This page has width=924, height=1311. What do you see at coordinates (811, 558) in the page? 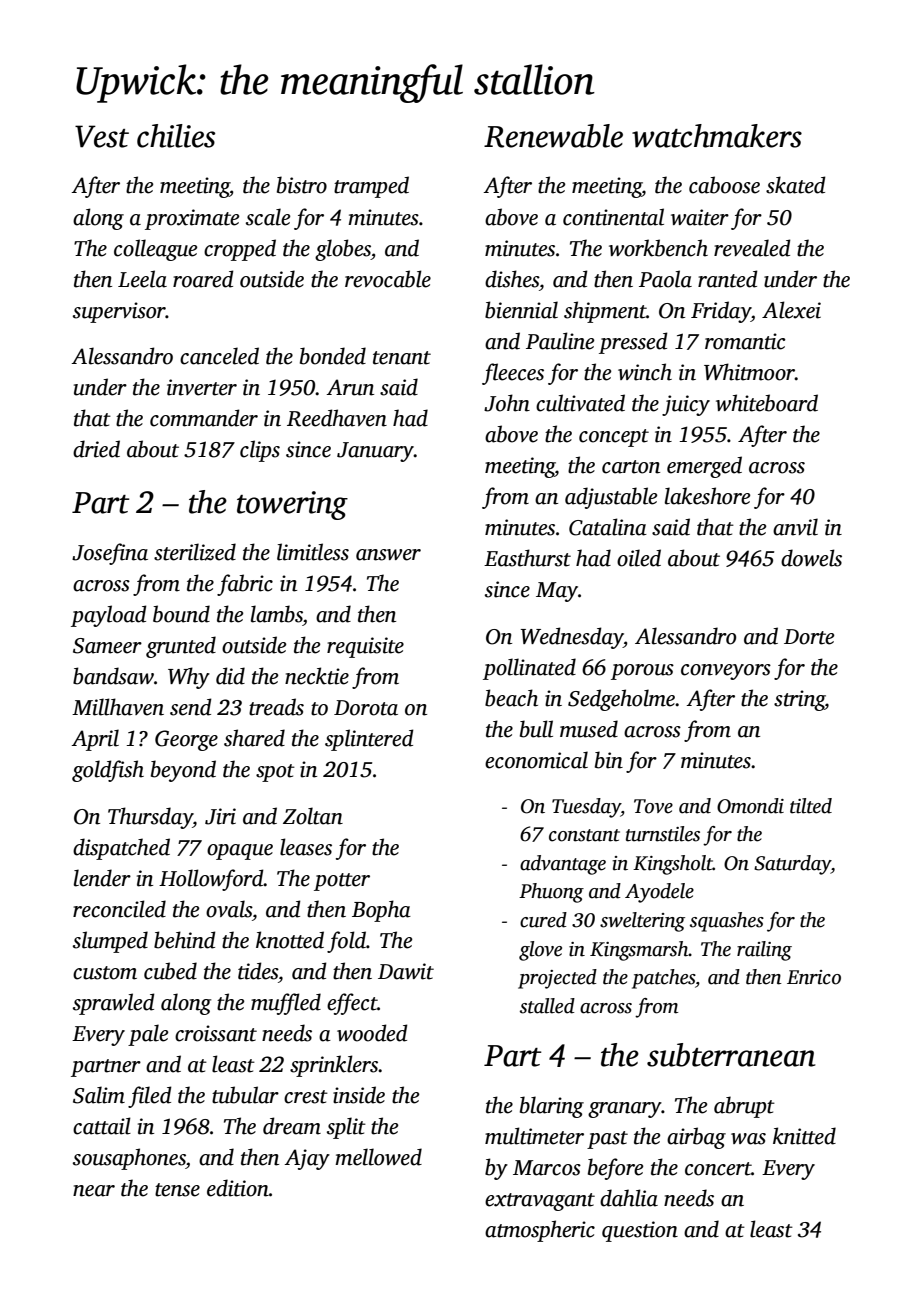
I see `dowels` at bounding box center [811, 558].
